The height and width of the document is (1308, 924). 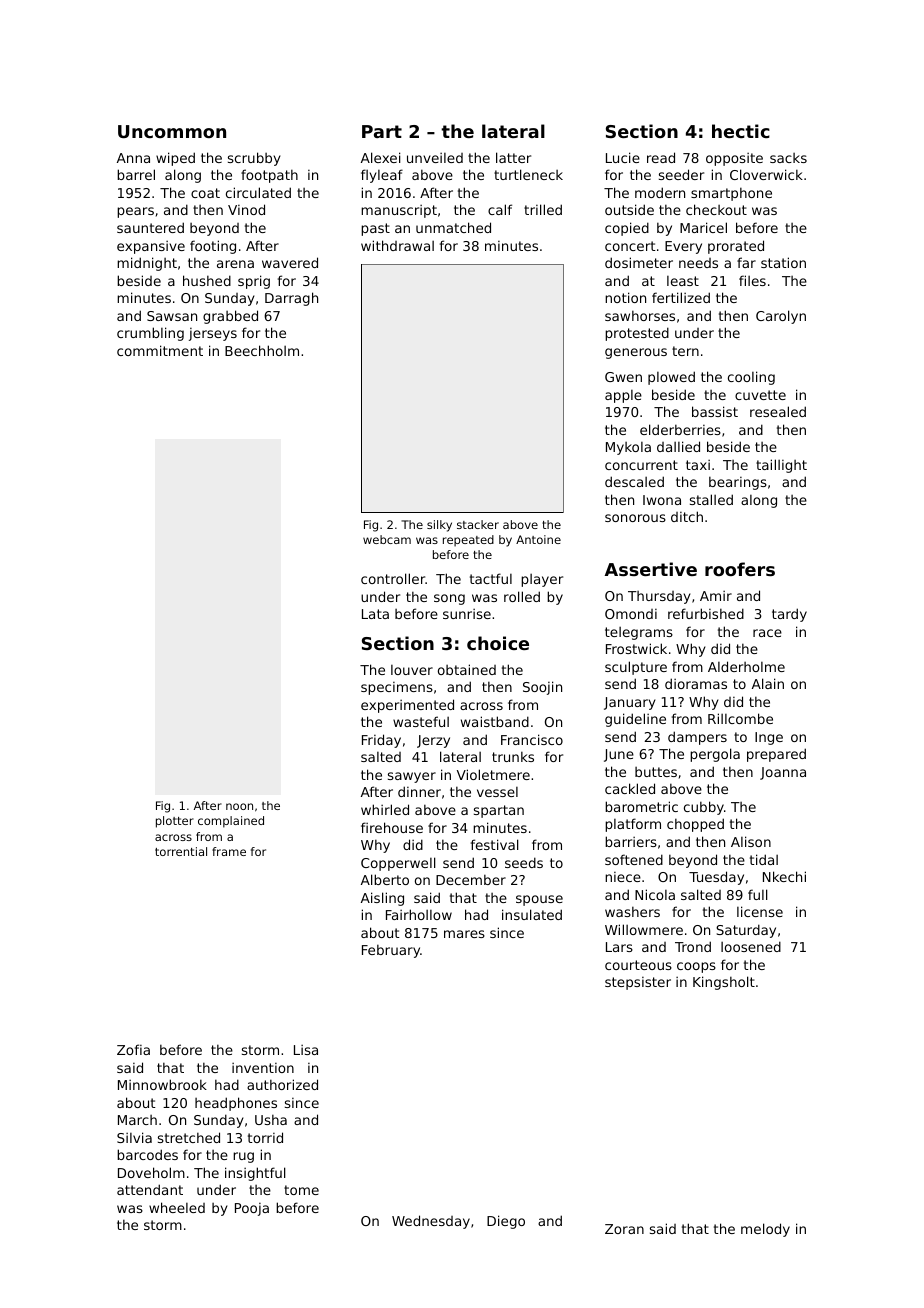 I want to click on unveiled, so click(x=435, y=158).
